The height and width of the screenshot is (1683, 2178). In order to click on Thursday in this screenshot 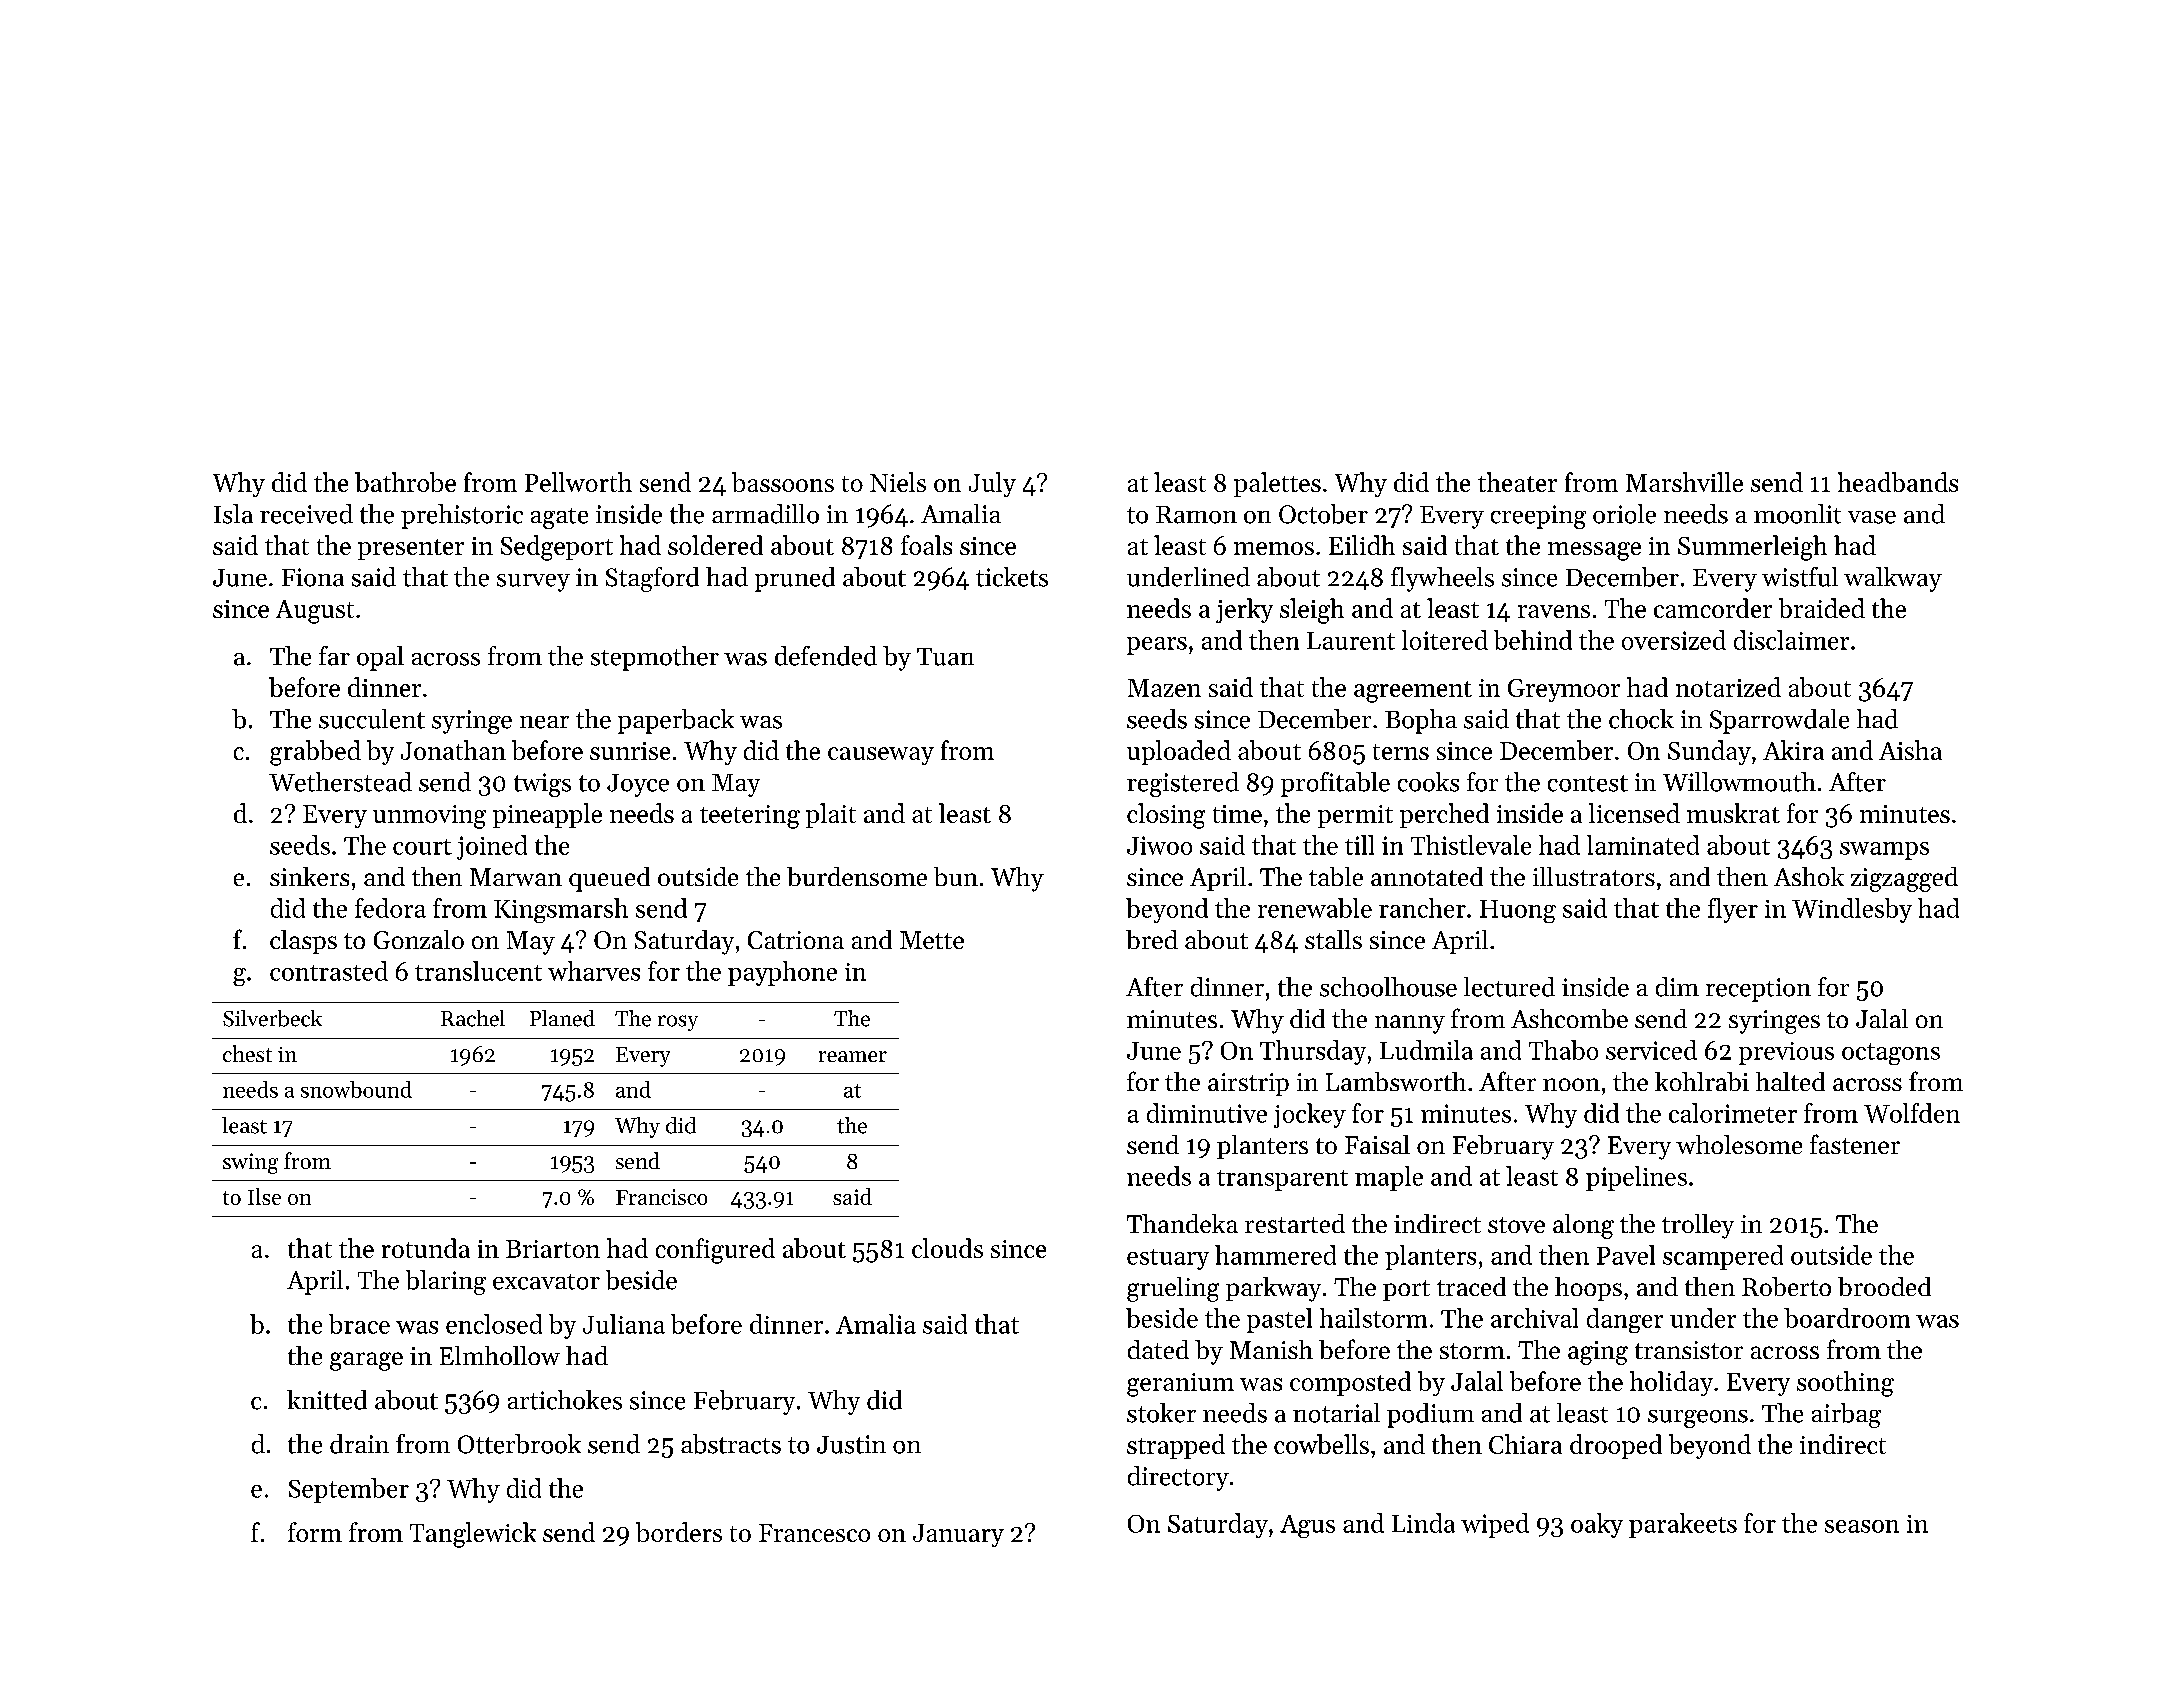, I will do `click(1313, 1052)`.
